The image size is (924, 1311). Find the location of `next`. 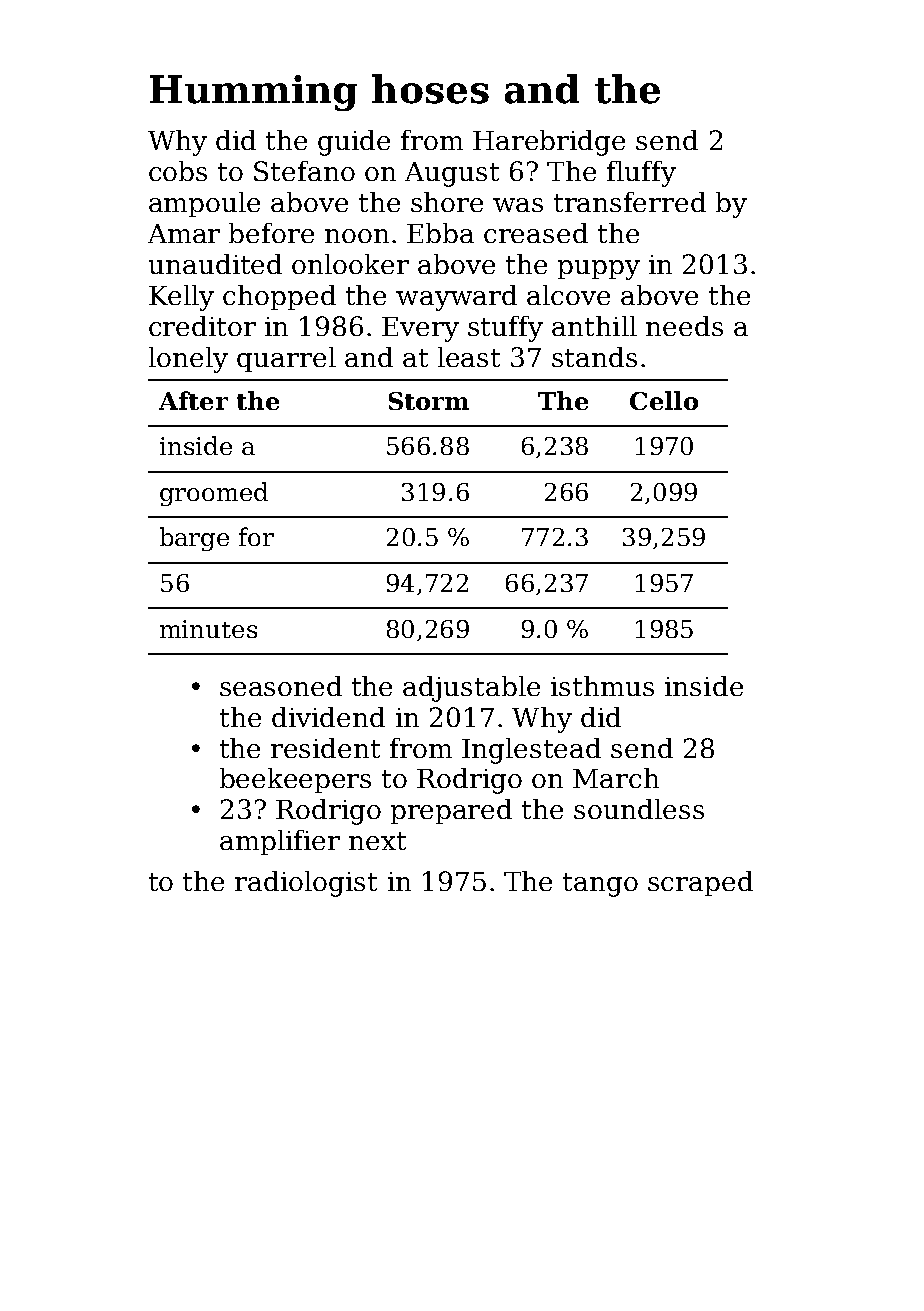

next is located at coordinates (377, 841).
